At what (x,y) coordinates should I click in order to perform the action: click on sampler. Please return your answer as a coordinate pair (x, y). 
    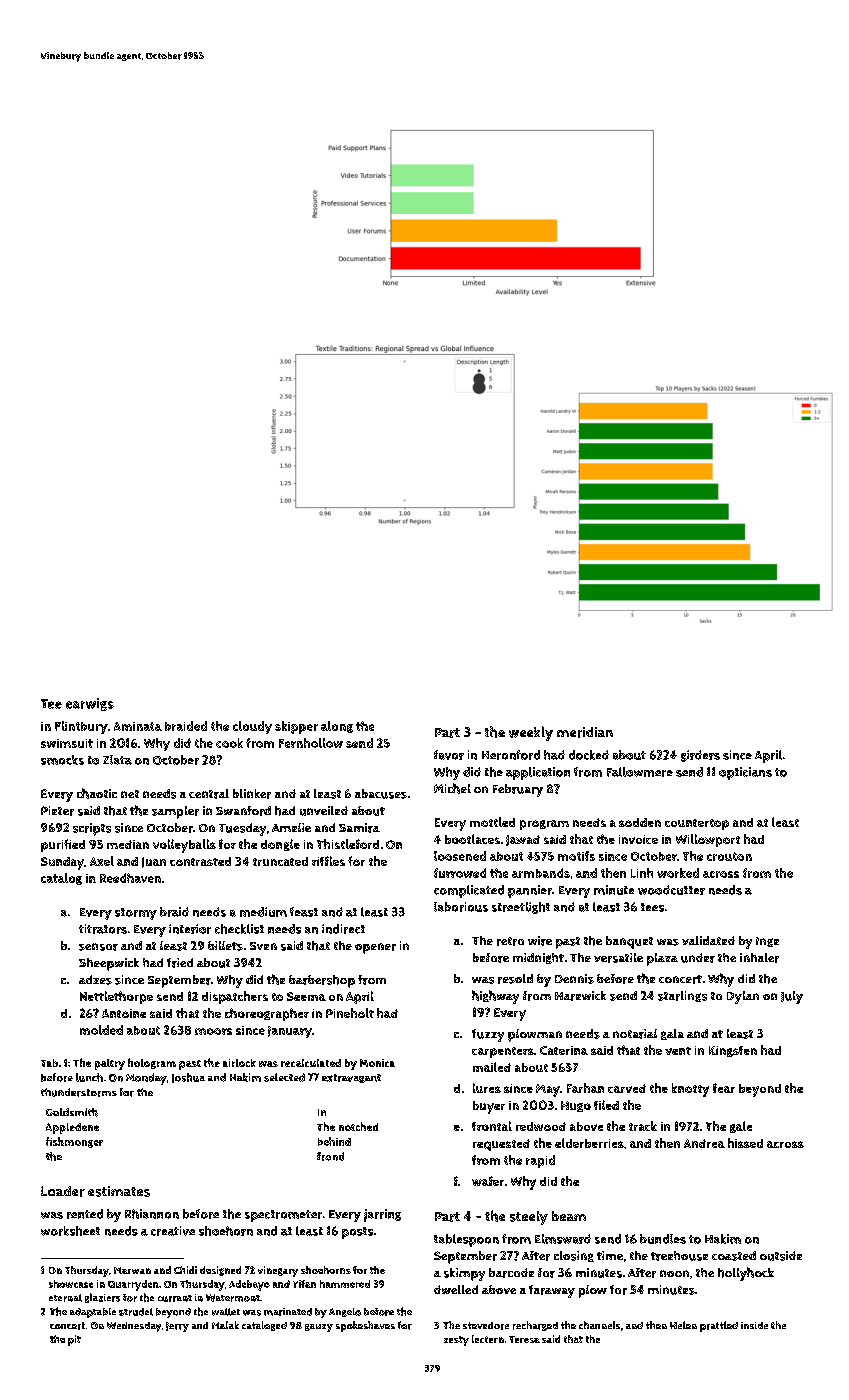
    Looking at the image, I should click on (175, 812).
